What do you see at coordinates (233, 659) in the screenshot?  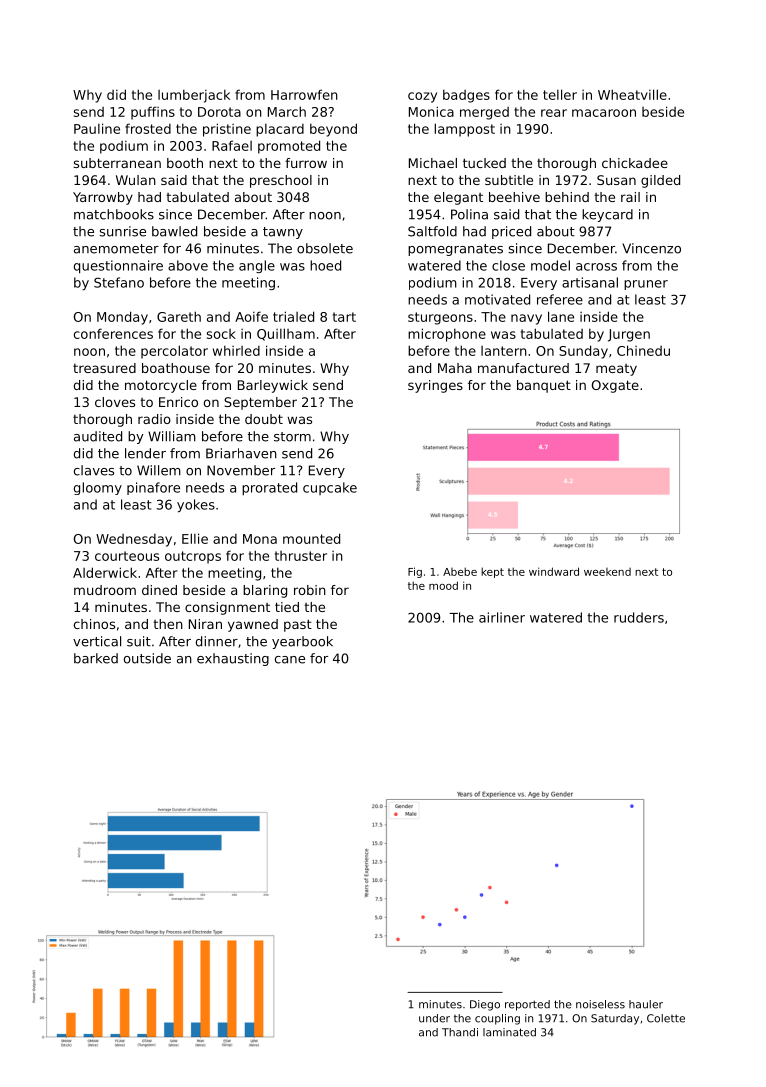 I see `exhausting` at bounding box center [233, 659].
